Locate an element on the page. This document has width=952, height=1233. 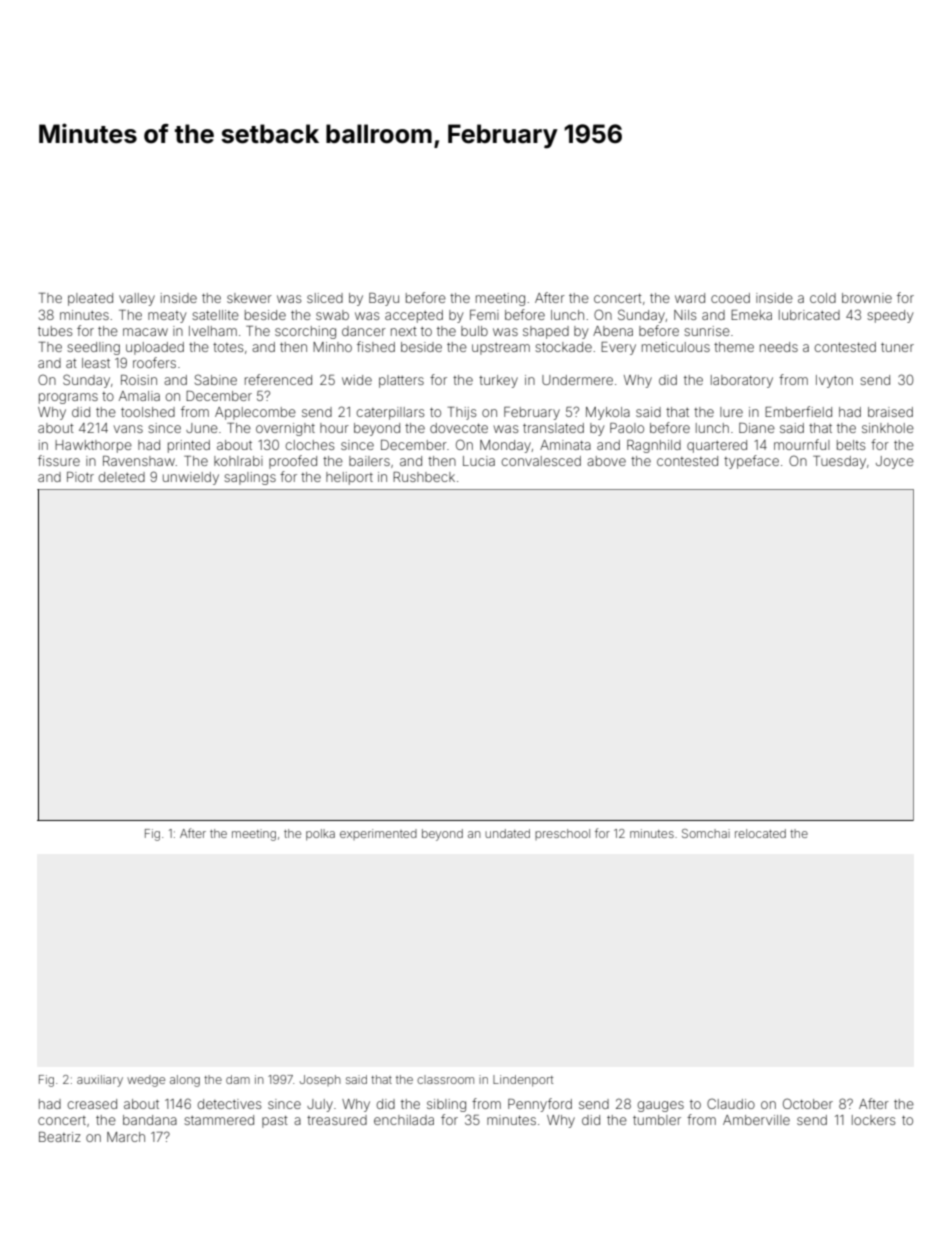
tubes is located at coordinates (55, 331).
